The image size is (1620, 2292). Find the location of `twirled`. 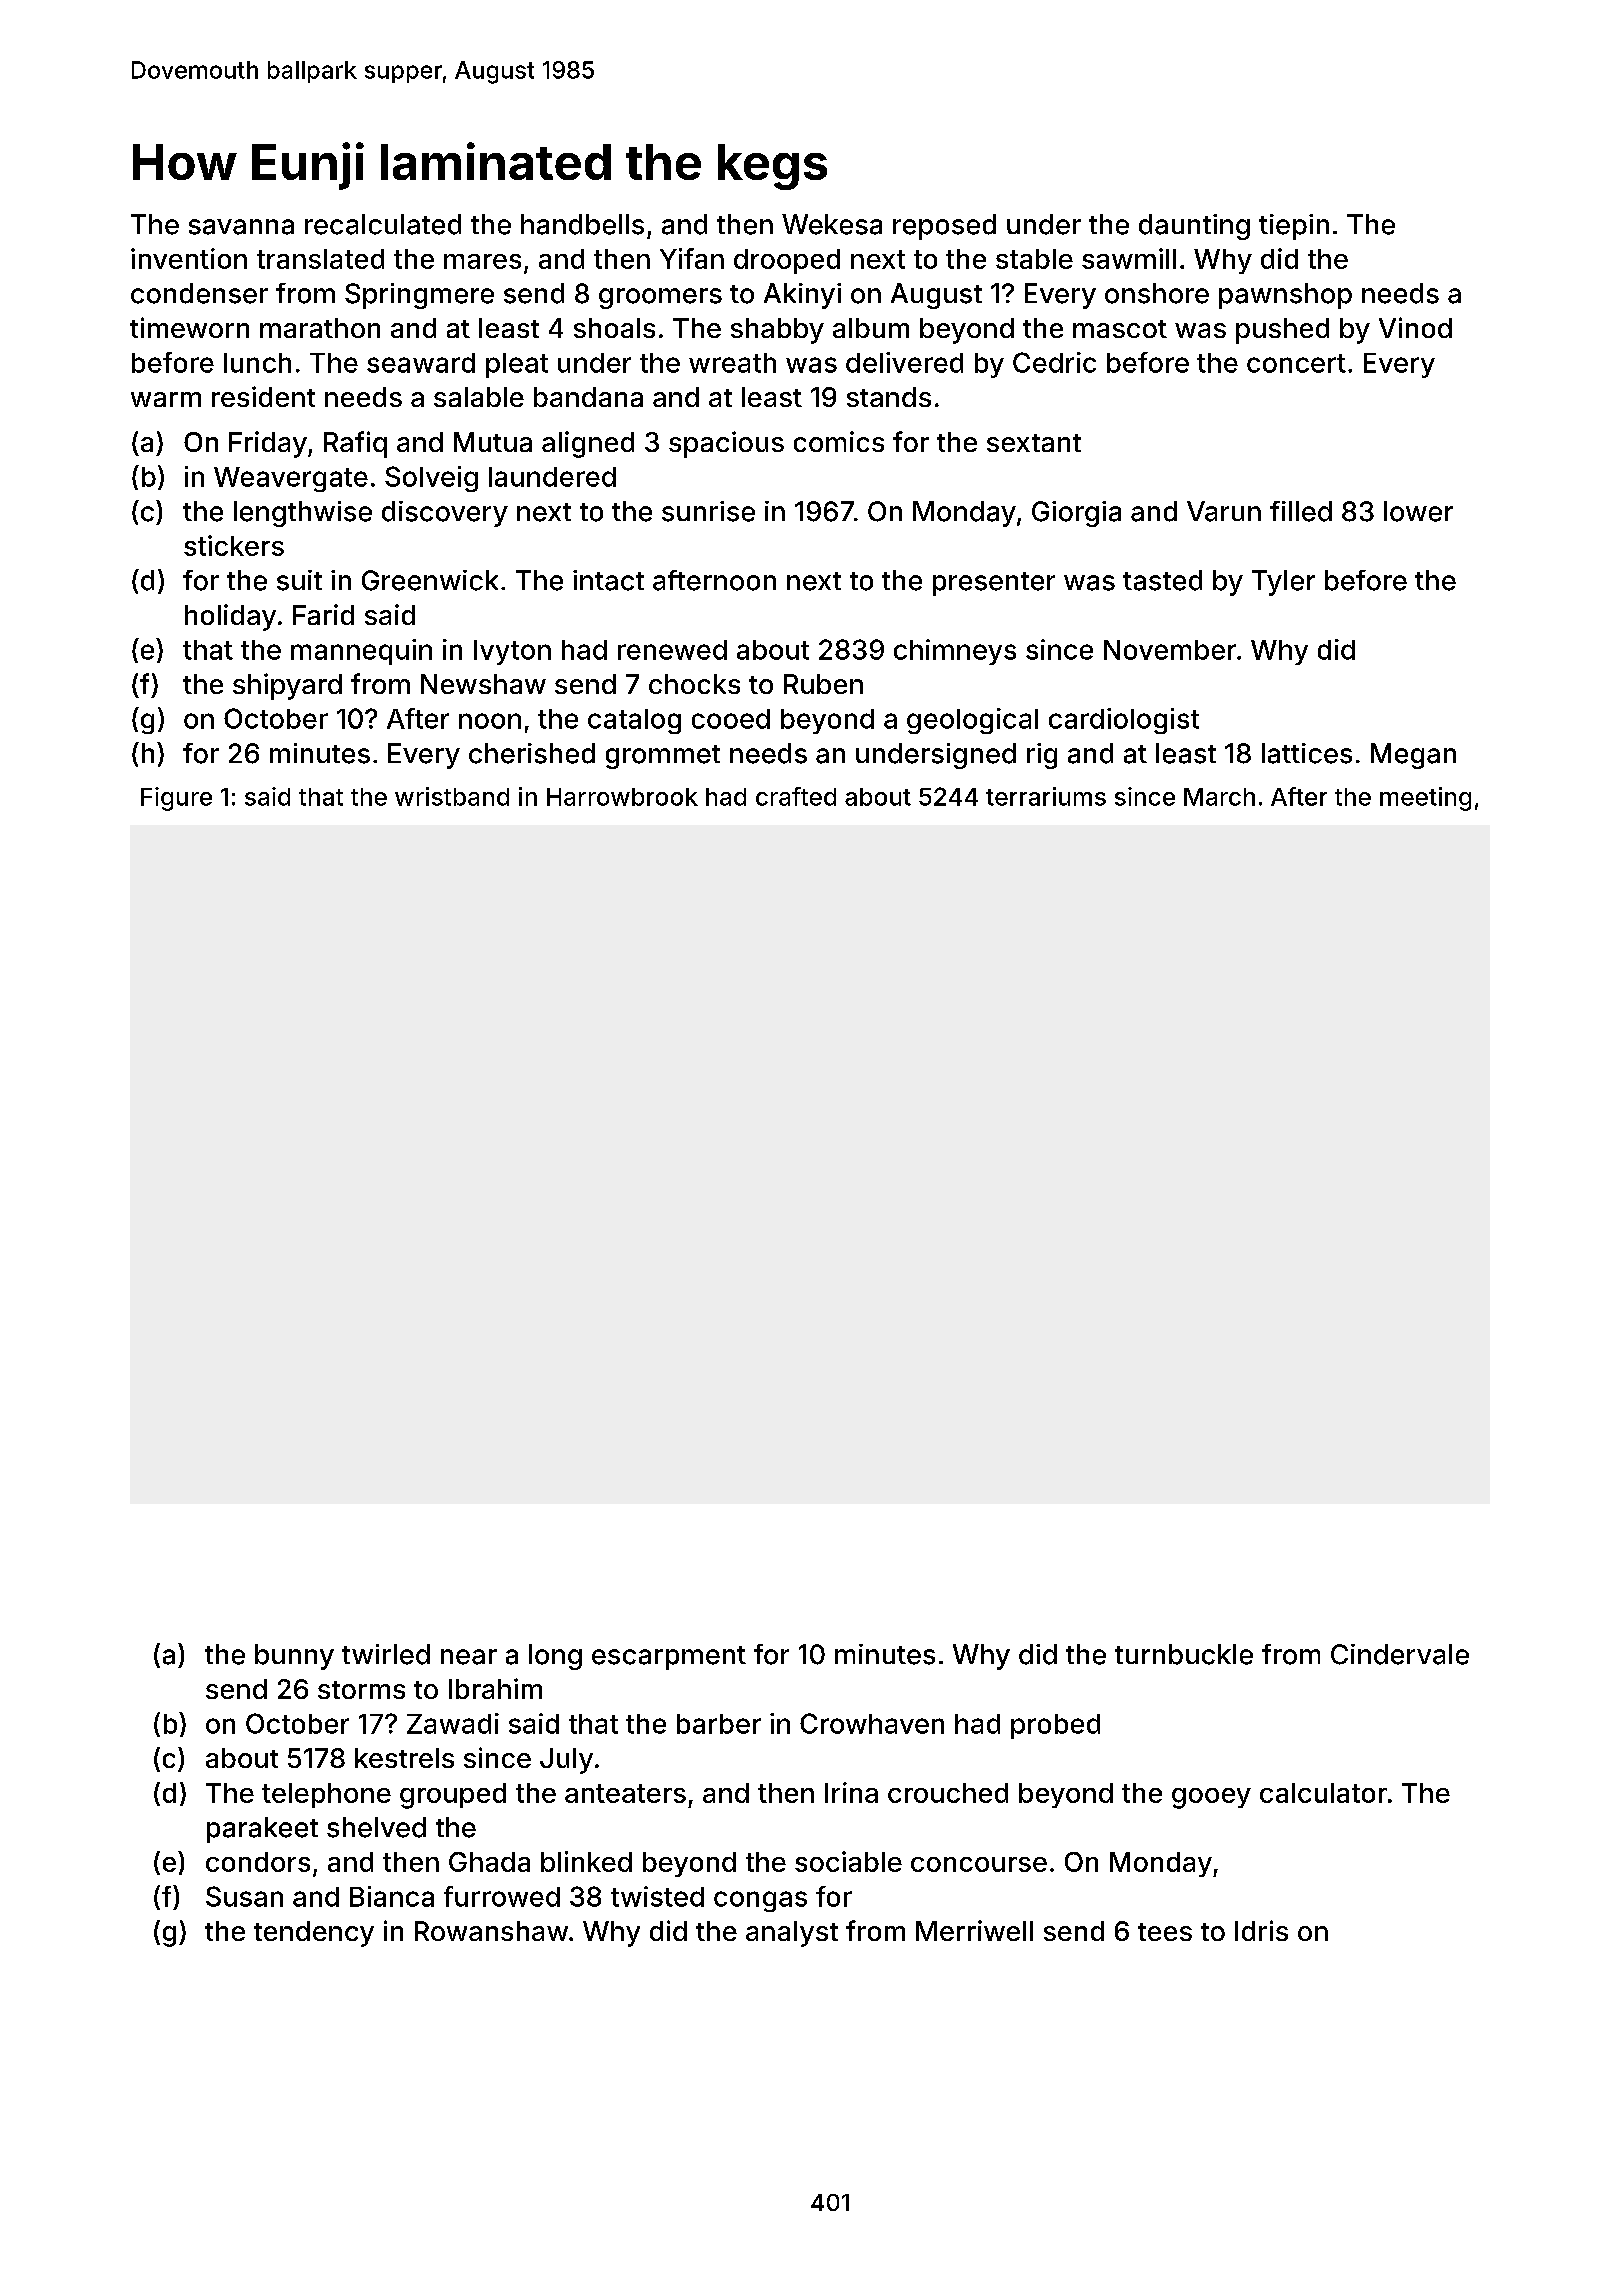

twirled is located at coordinates (386, 1654).
